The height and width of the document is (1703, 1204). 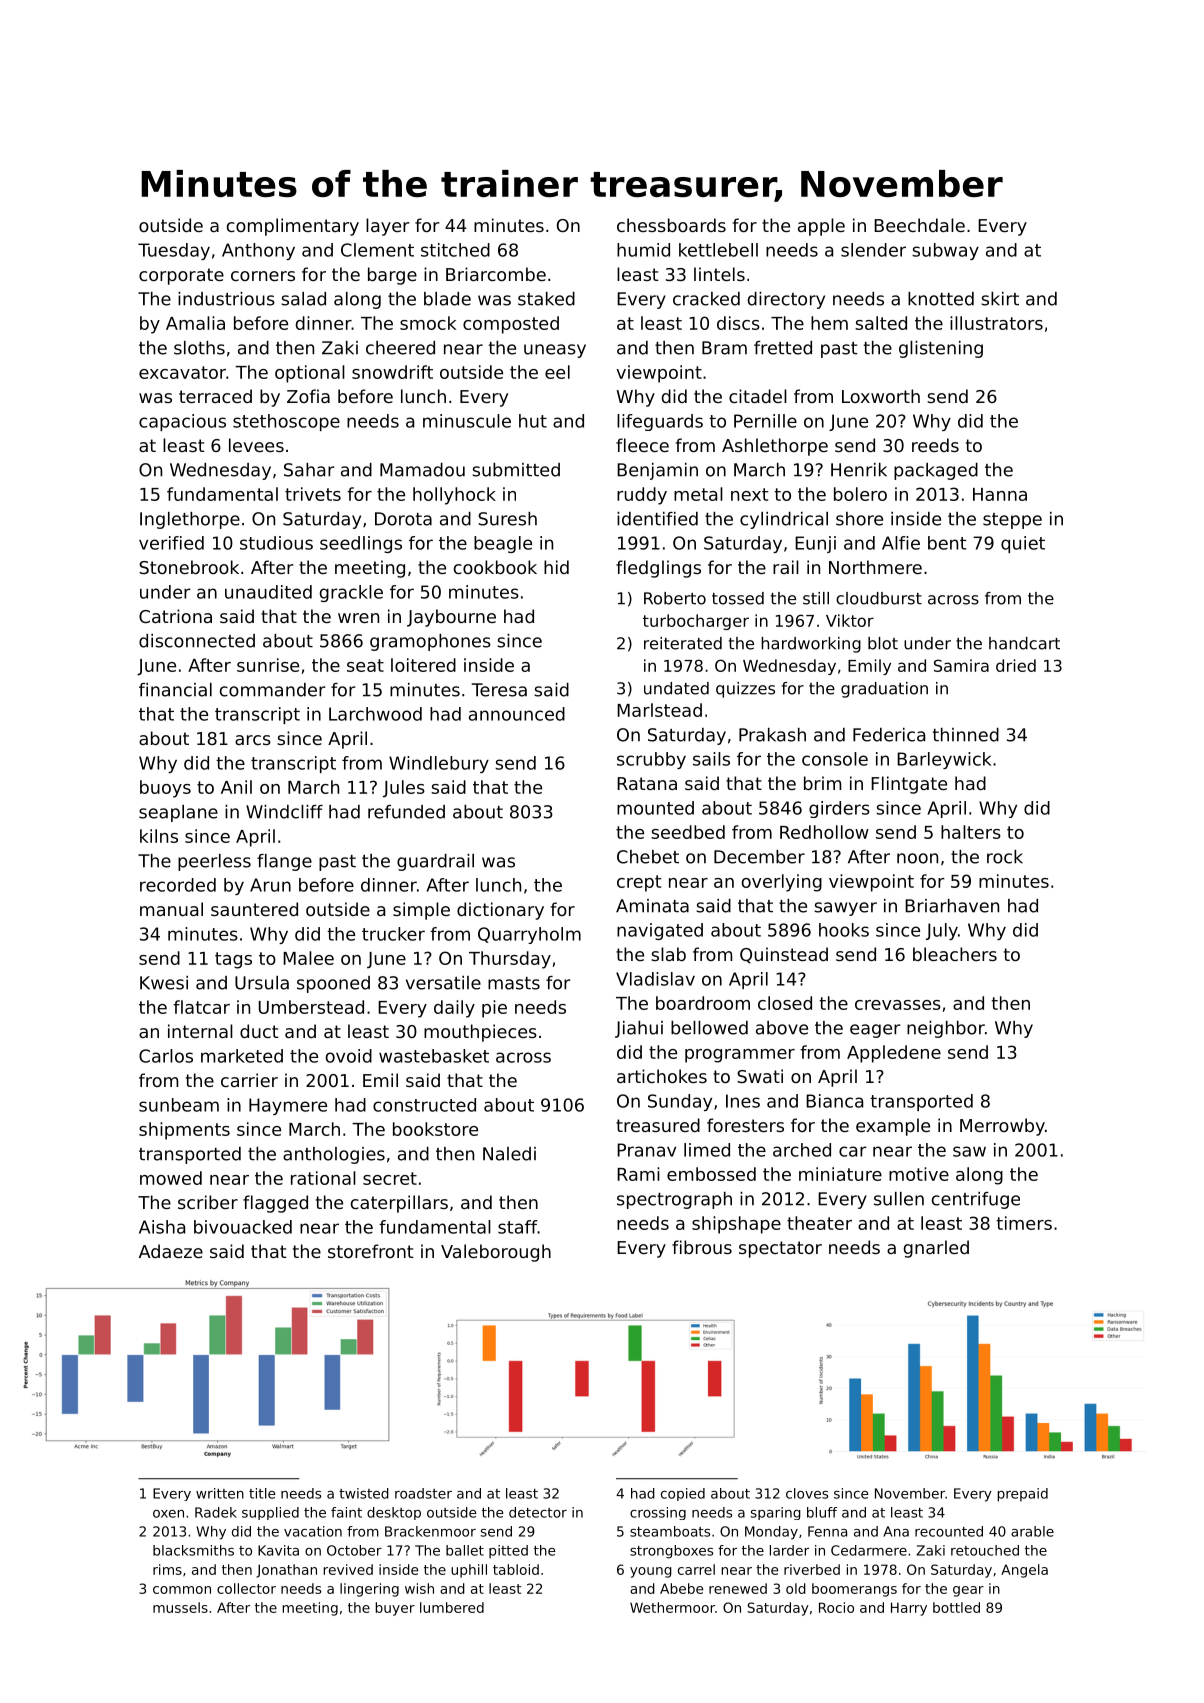 What do you see at coordinates (293, 227) in the document?
I see `complimentary` at bounding box center [293, 227].
